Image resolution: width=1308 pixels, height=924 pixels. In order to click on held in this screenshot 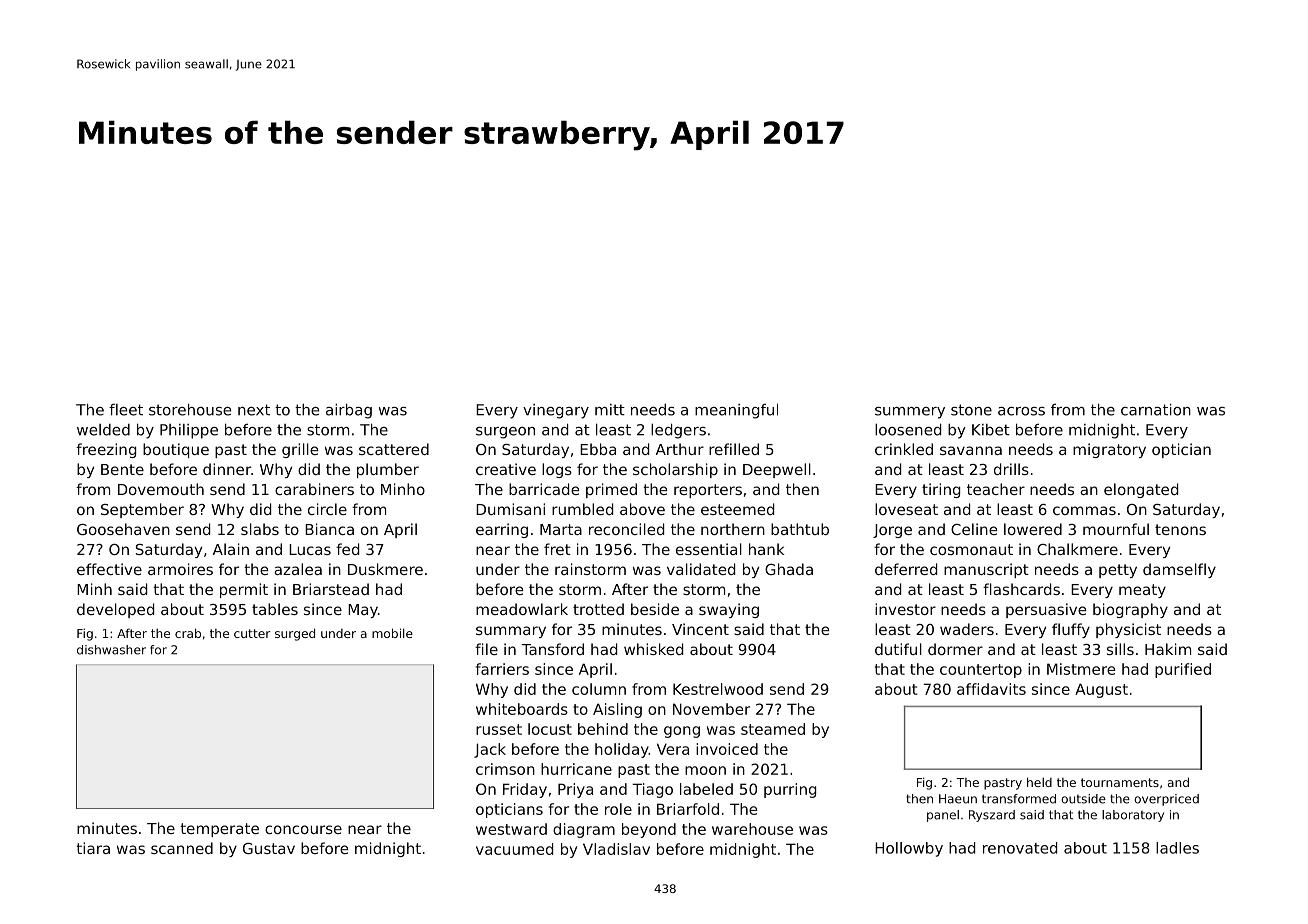, I will do `click(1039, 782)`.
